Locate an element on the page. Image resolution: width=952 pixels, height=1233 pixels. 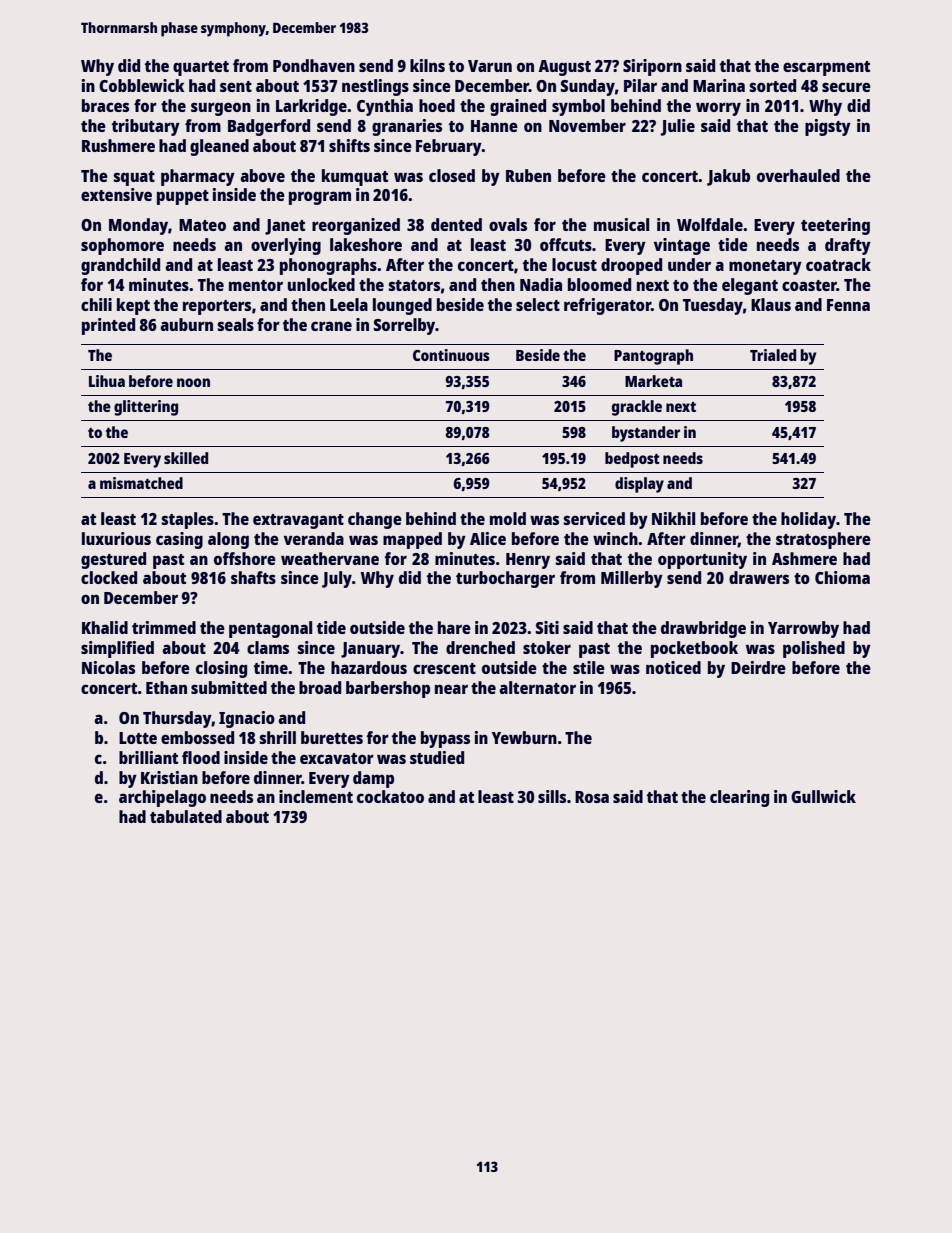
Trialed is located at coordinates (773, 355).
